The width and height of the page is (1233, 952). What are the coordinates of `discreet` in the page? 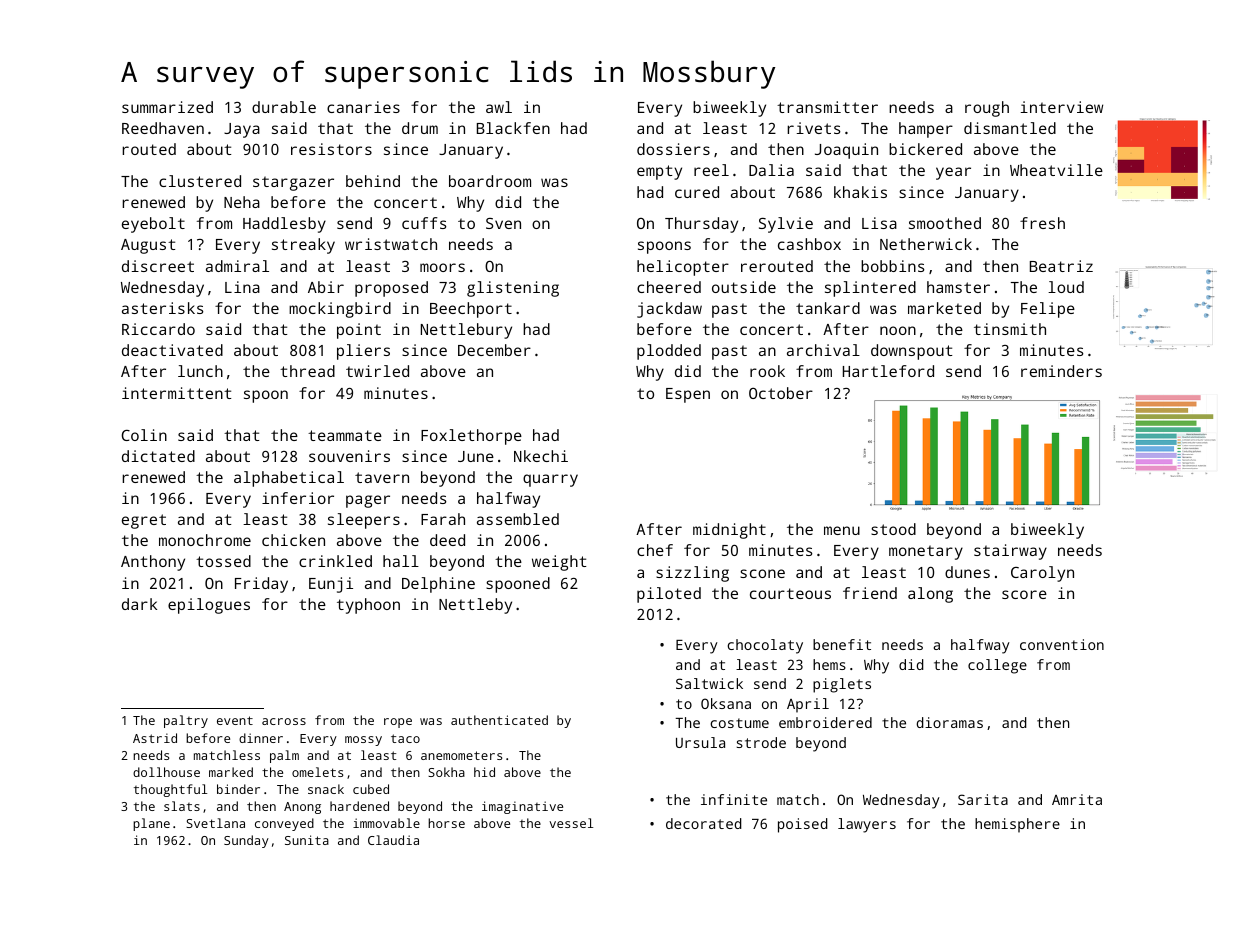 It's located at (158, 266).
